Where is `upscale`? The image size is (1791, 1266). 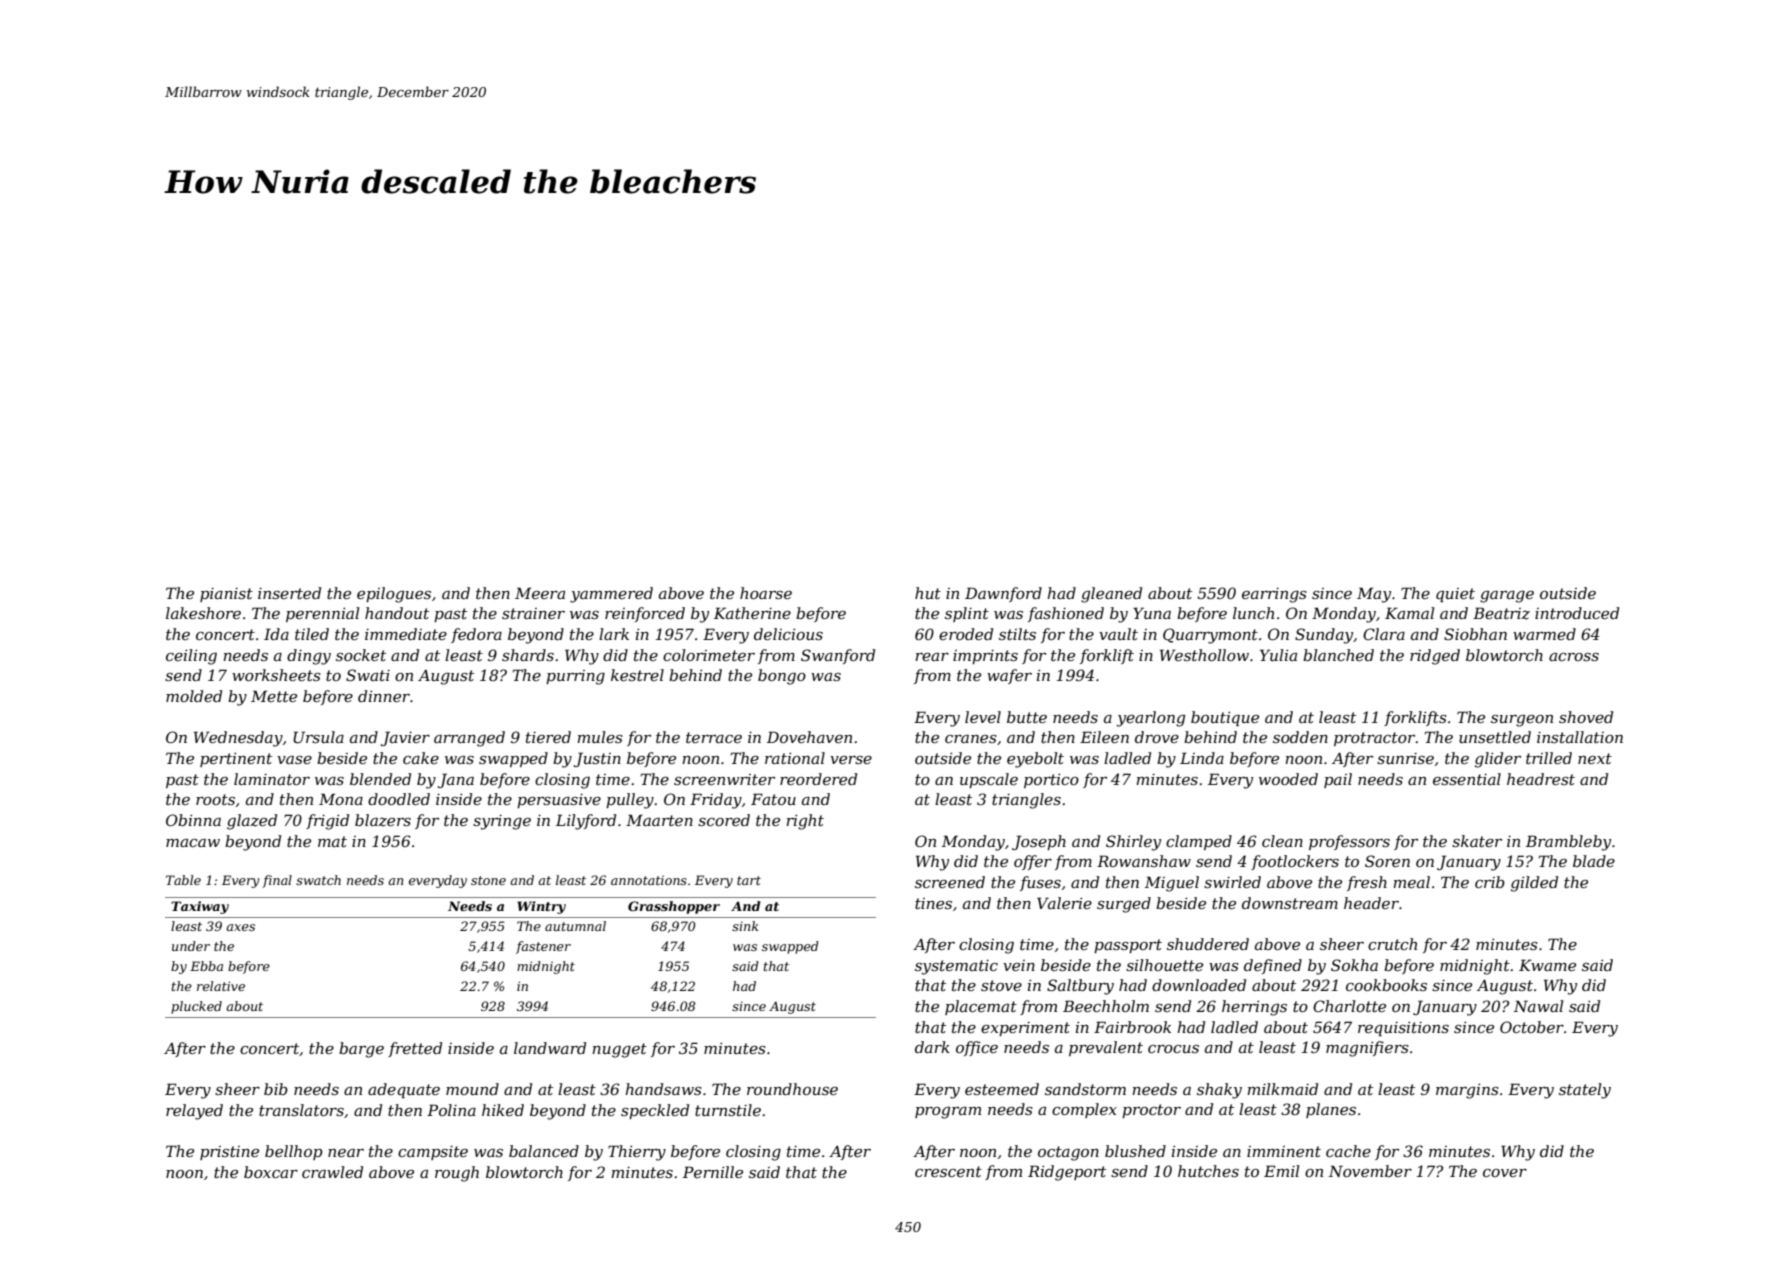 upscale is located at coordinates (989, 780).
